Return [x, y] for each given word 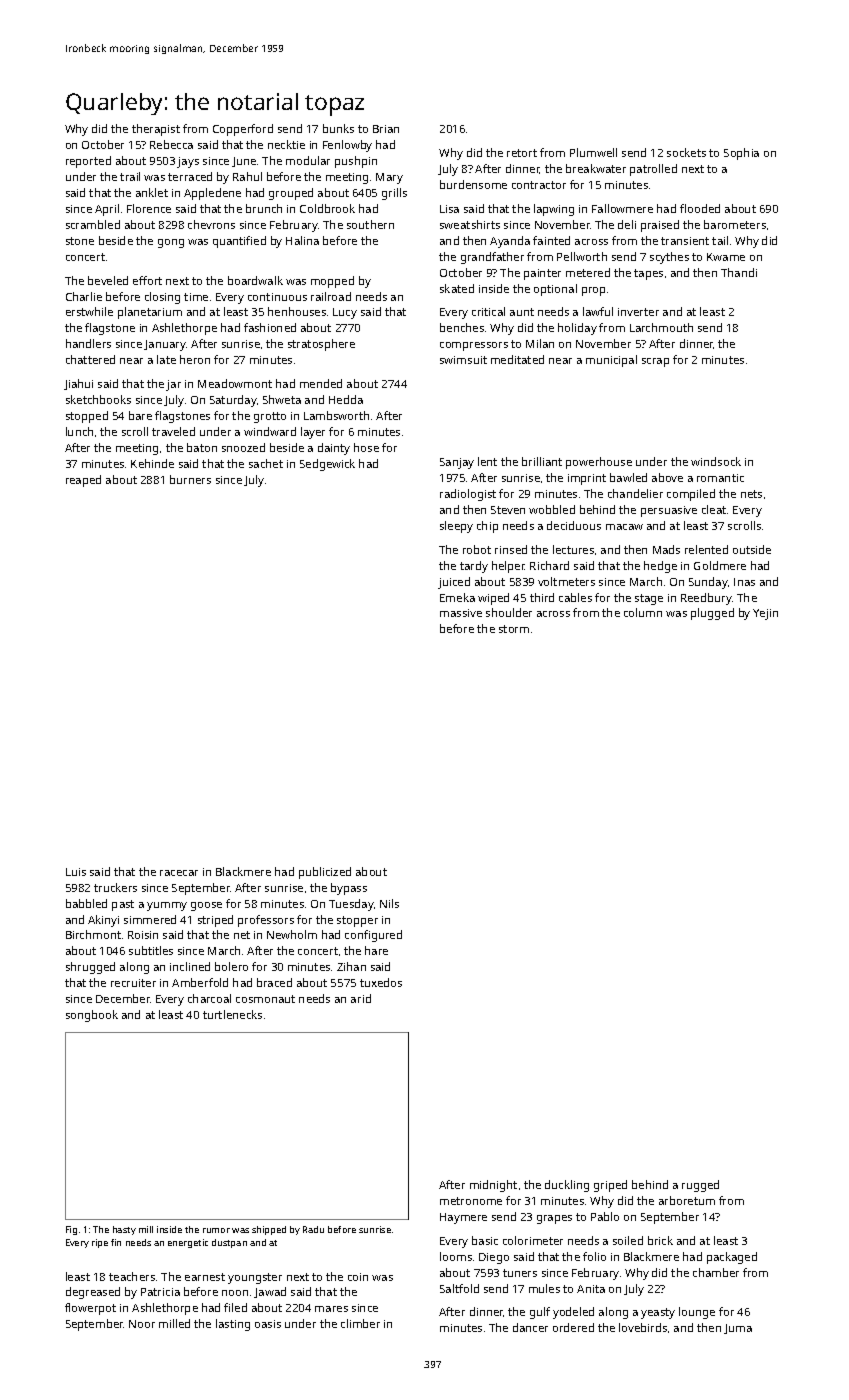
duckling [567, 1186]
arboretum [687, 1200]
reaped [83, 481]
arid [361, 998]
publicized [325, 873]
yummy [167, 906]
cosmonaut [265, 999]
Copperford [243, 130]
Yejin [765, 614]
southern [370, 224]
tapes [648, 274]
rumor [216, 1230]
